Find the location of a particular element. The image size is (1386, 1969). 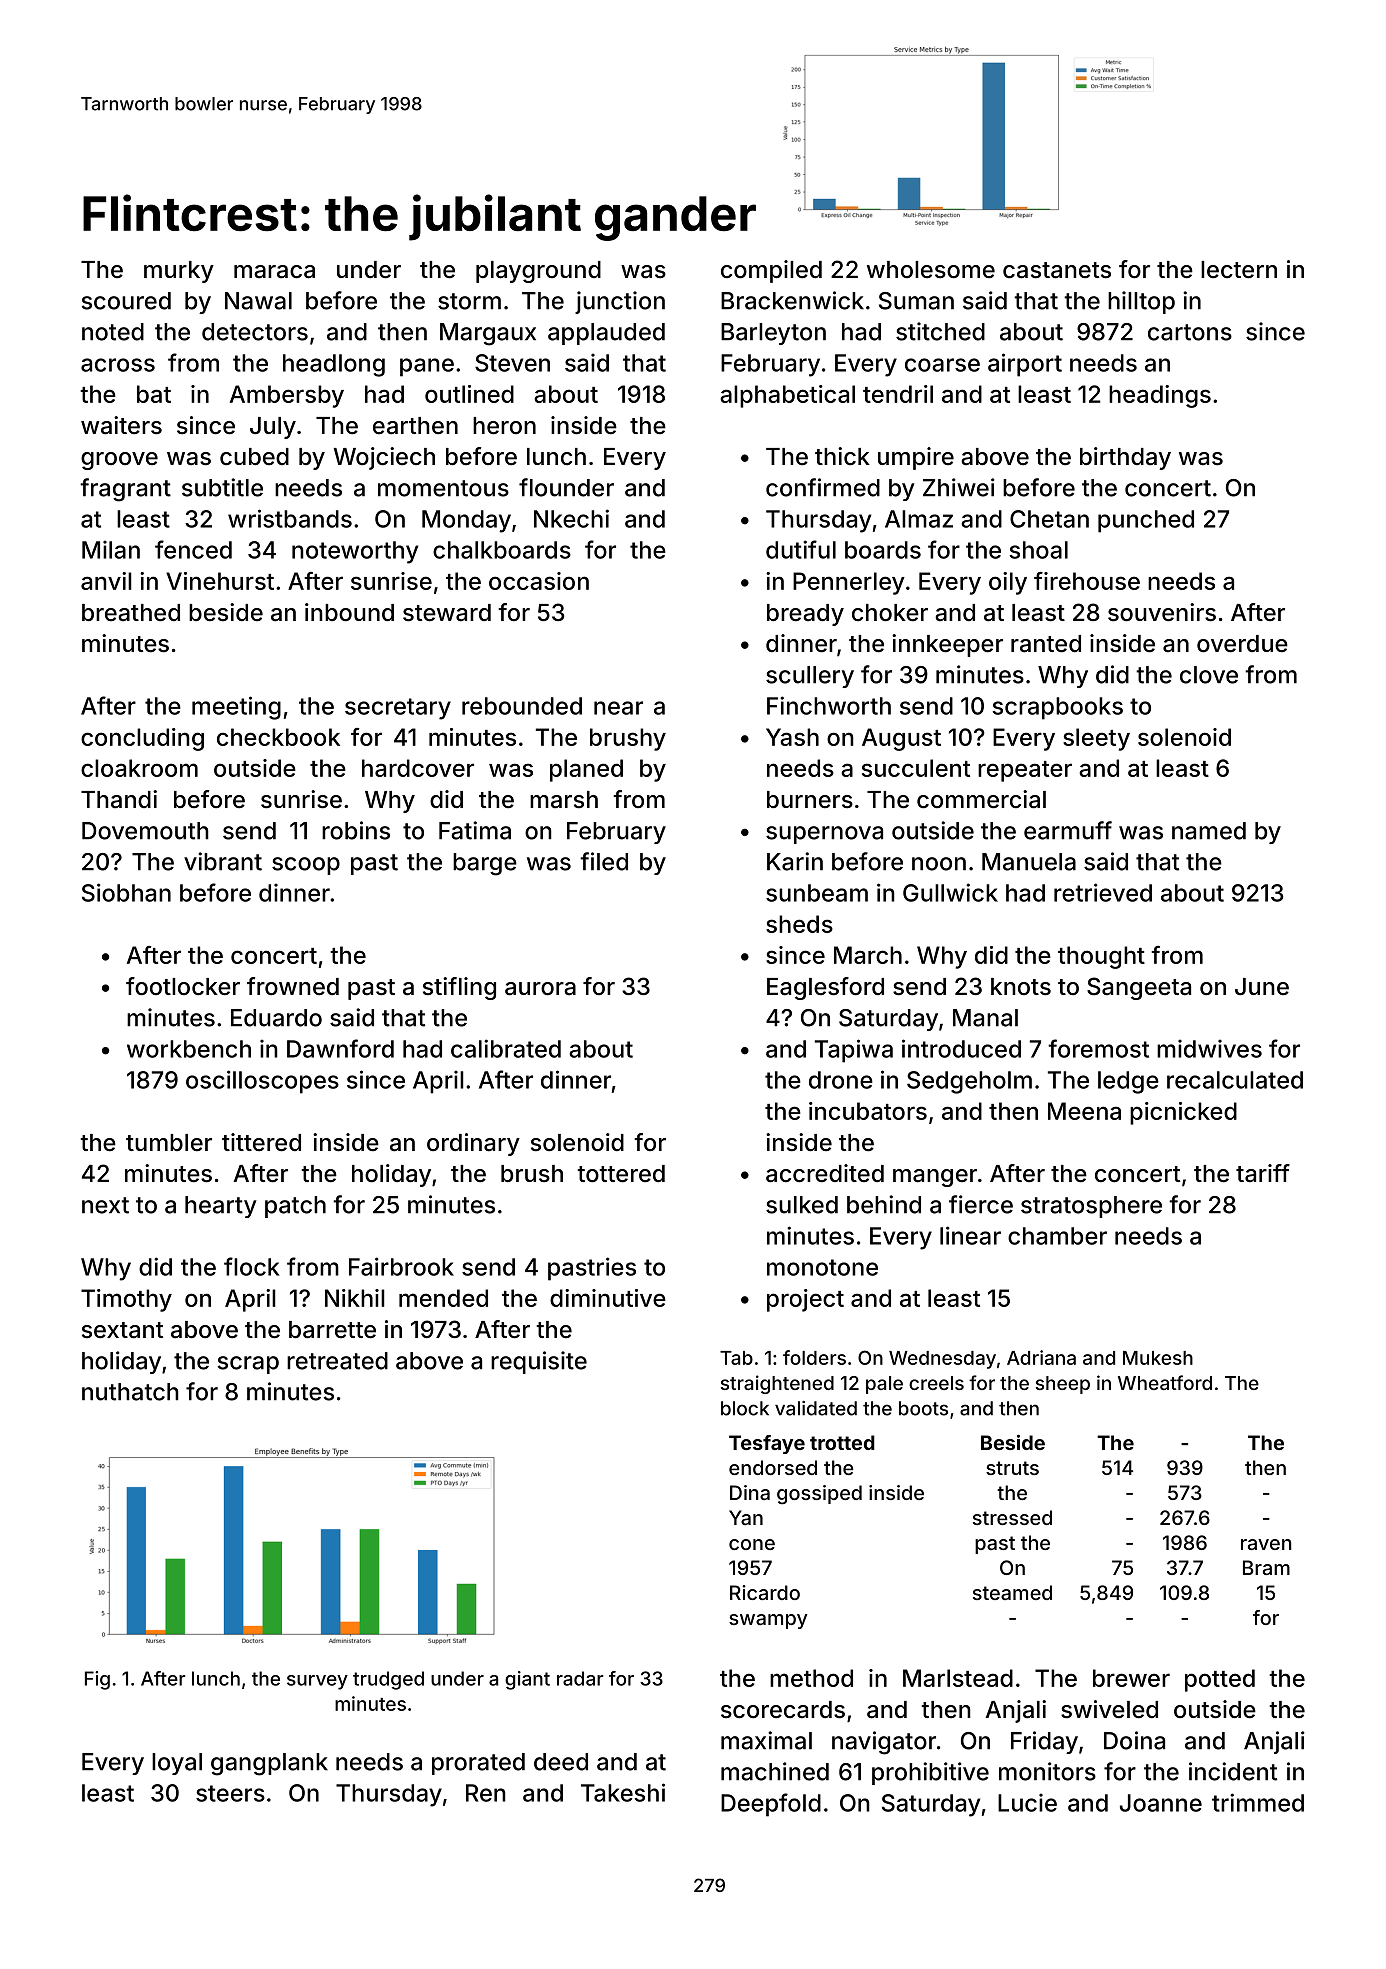

souvenirs is located at coordinates (1162, 612).
